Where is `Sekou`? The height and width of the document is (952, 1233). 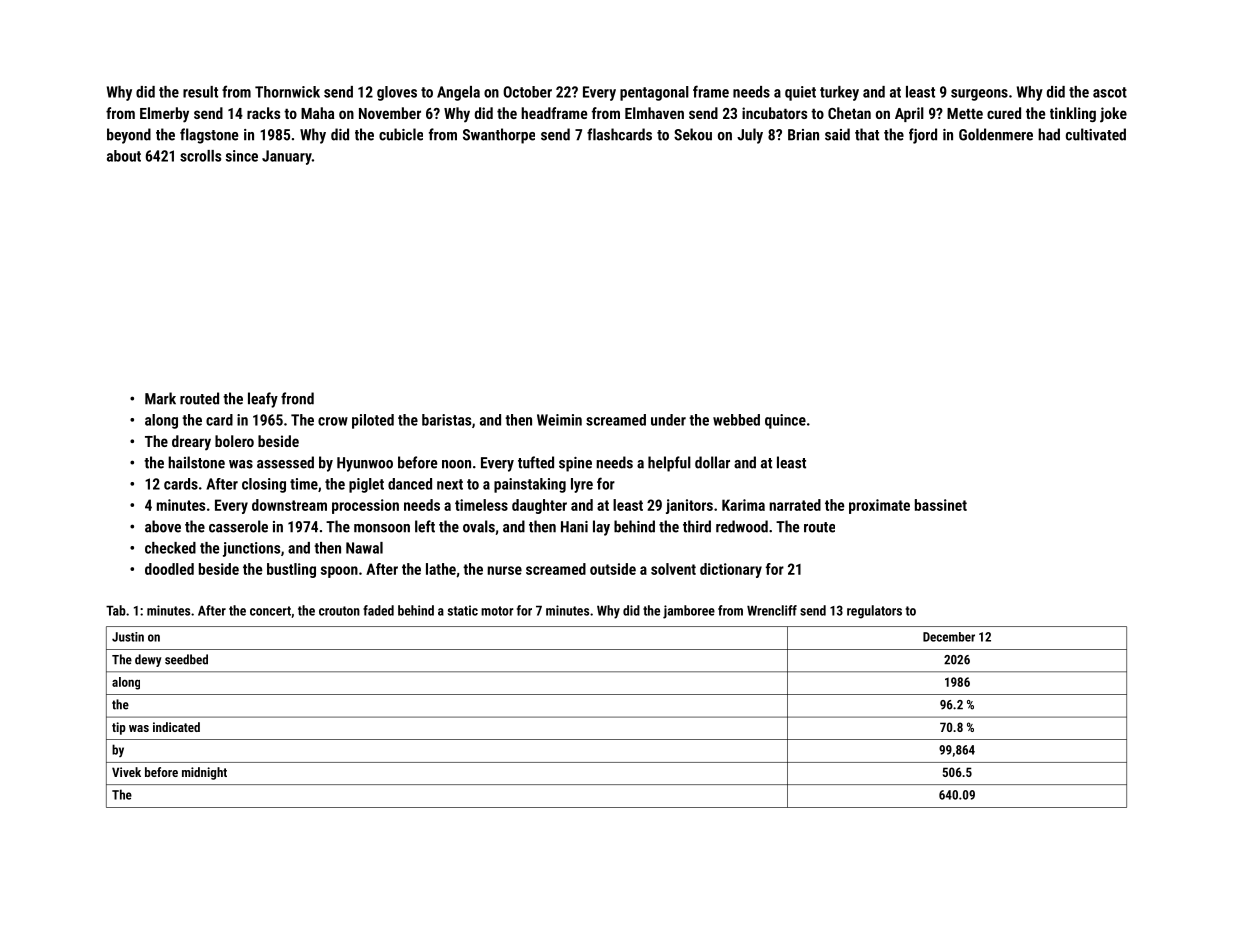 Sekou is located at coordinates (693, 134).
